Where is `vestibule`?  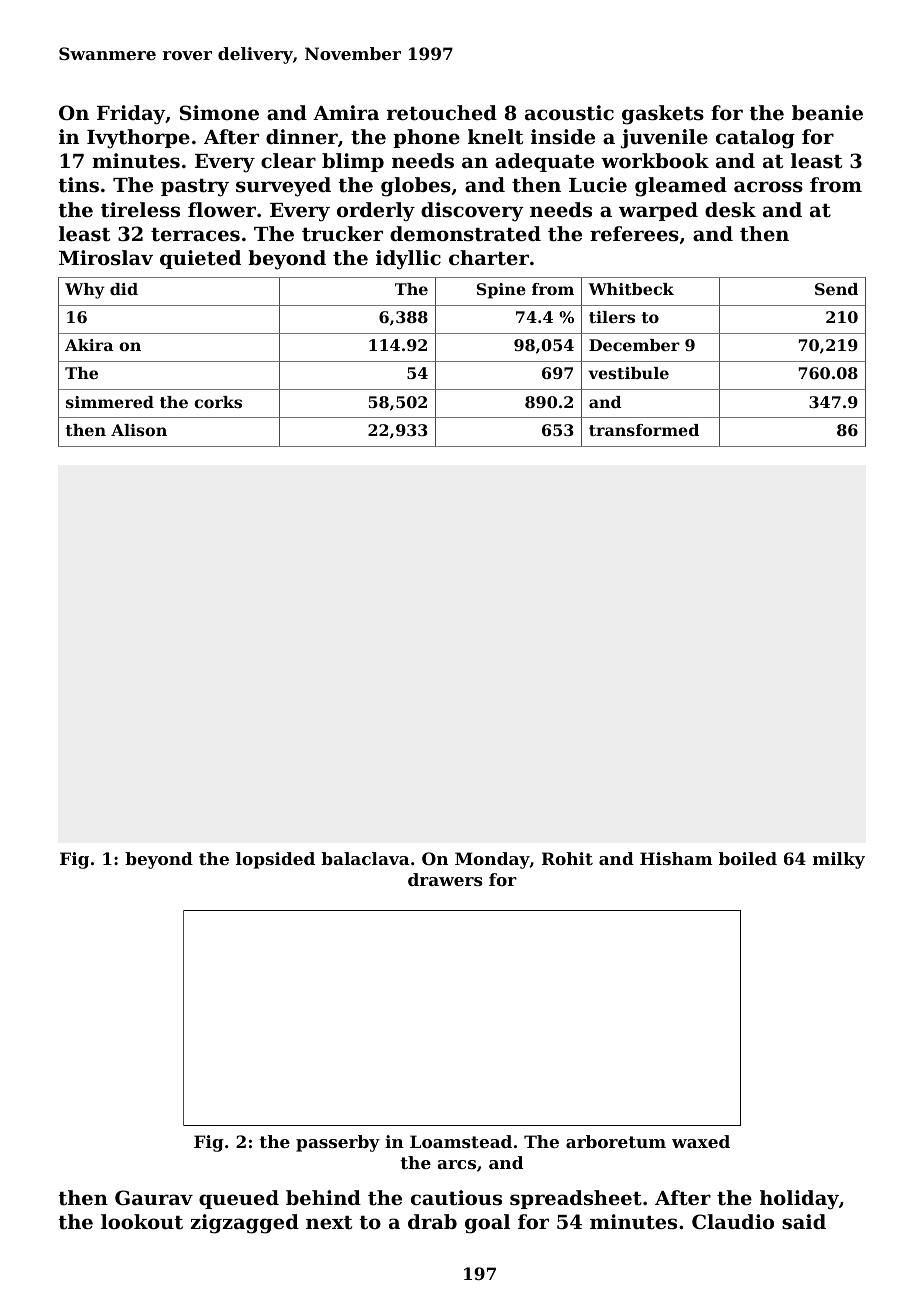 vestibule is located at coordinates (628, 373).
